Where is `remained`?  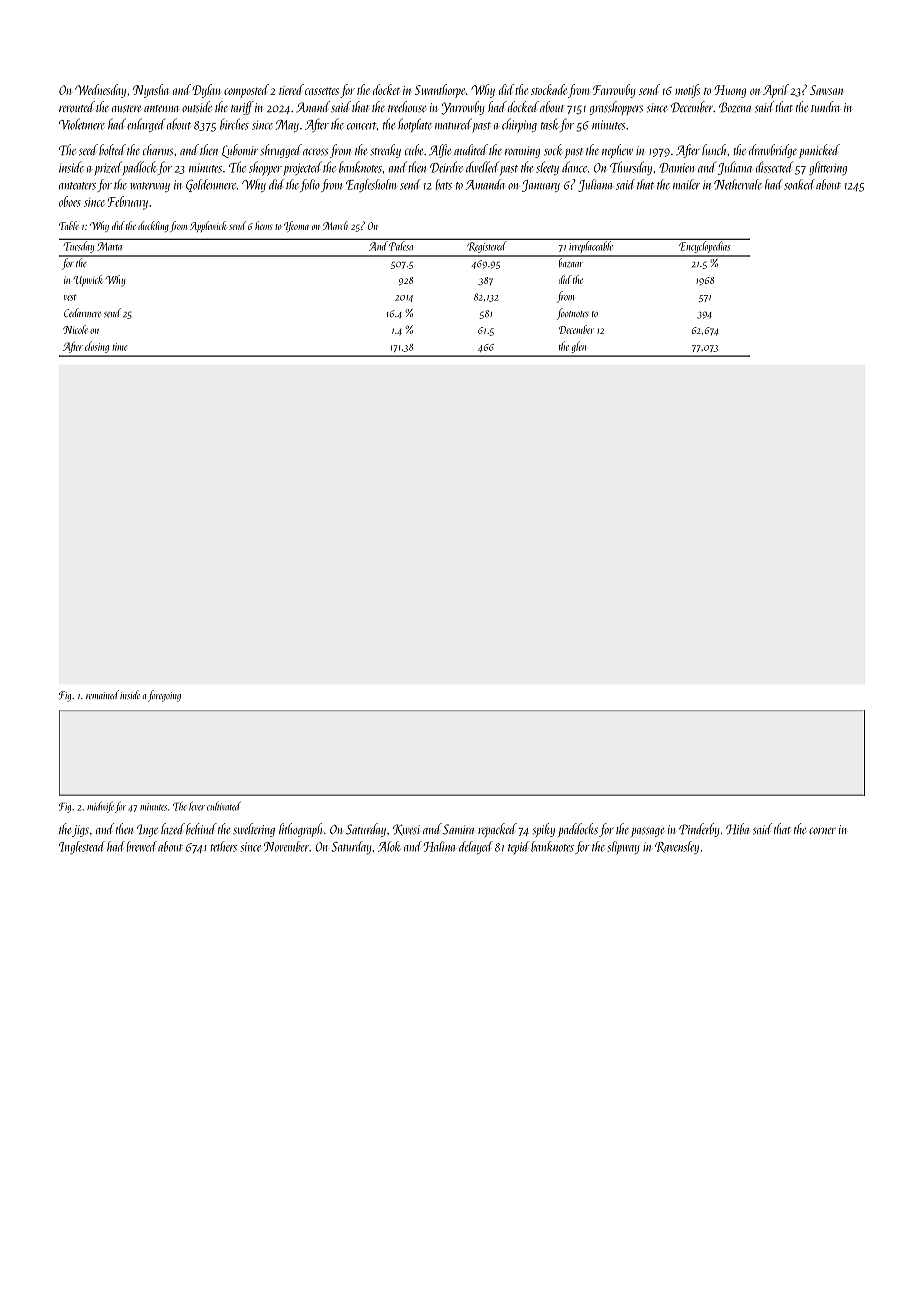
remained is located at coordinates (102, 694).
